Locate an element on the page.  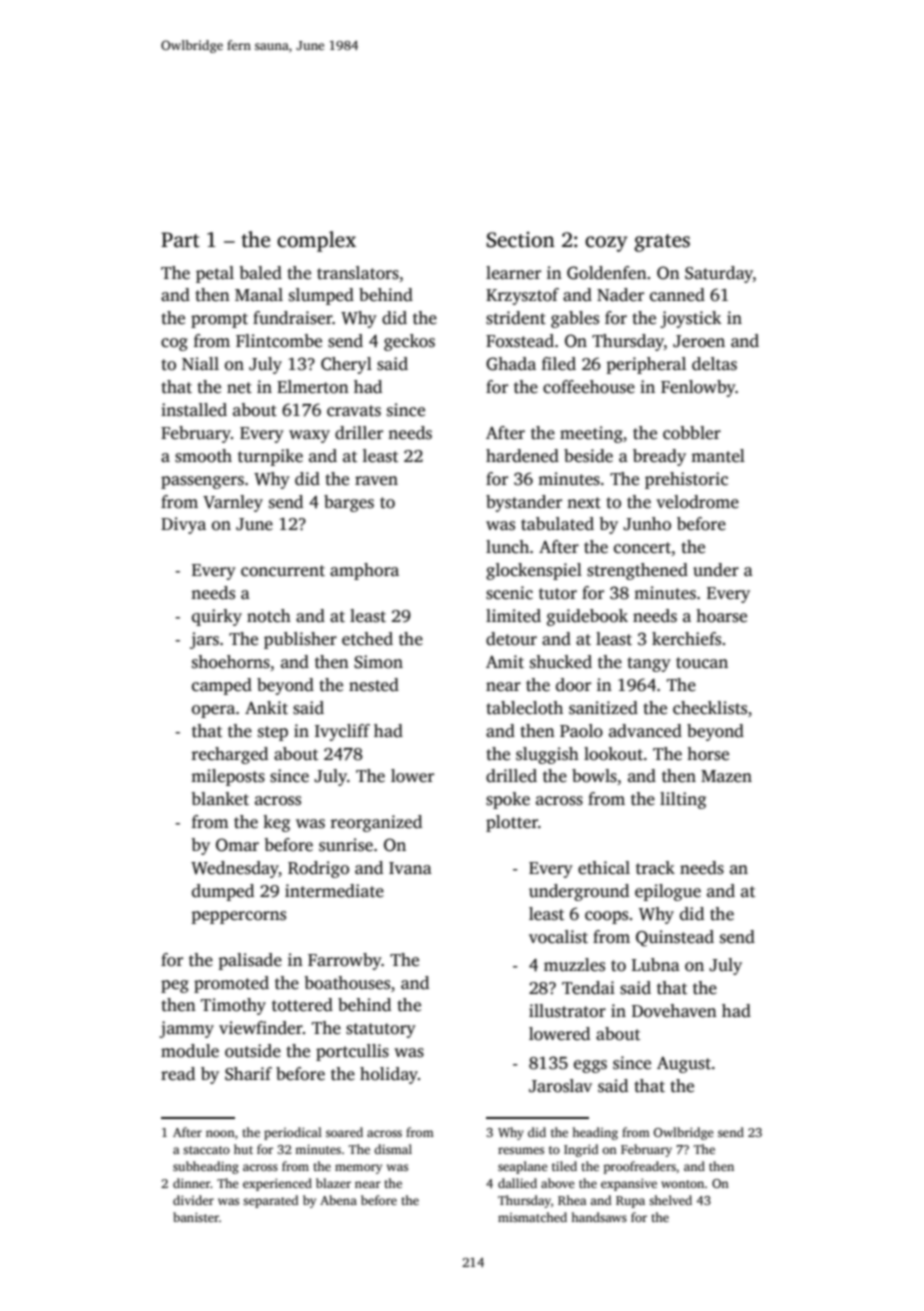
Quinstead is located at coordinates (675, 938).
